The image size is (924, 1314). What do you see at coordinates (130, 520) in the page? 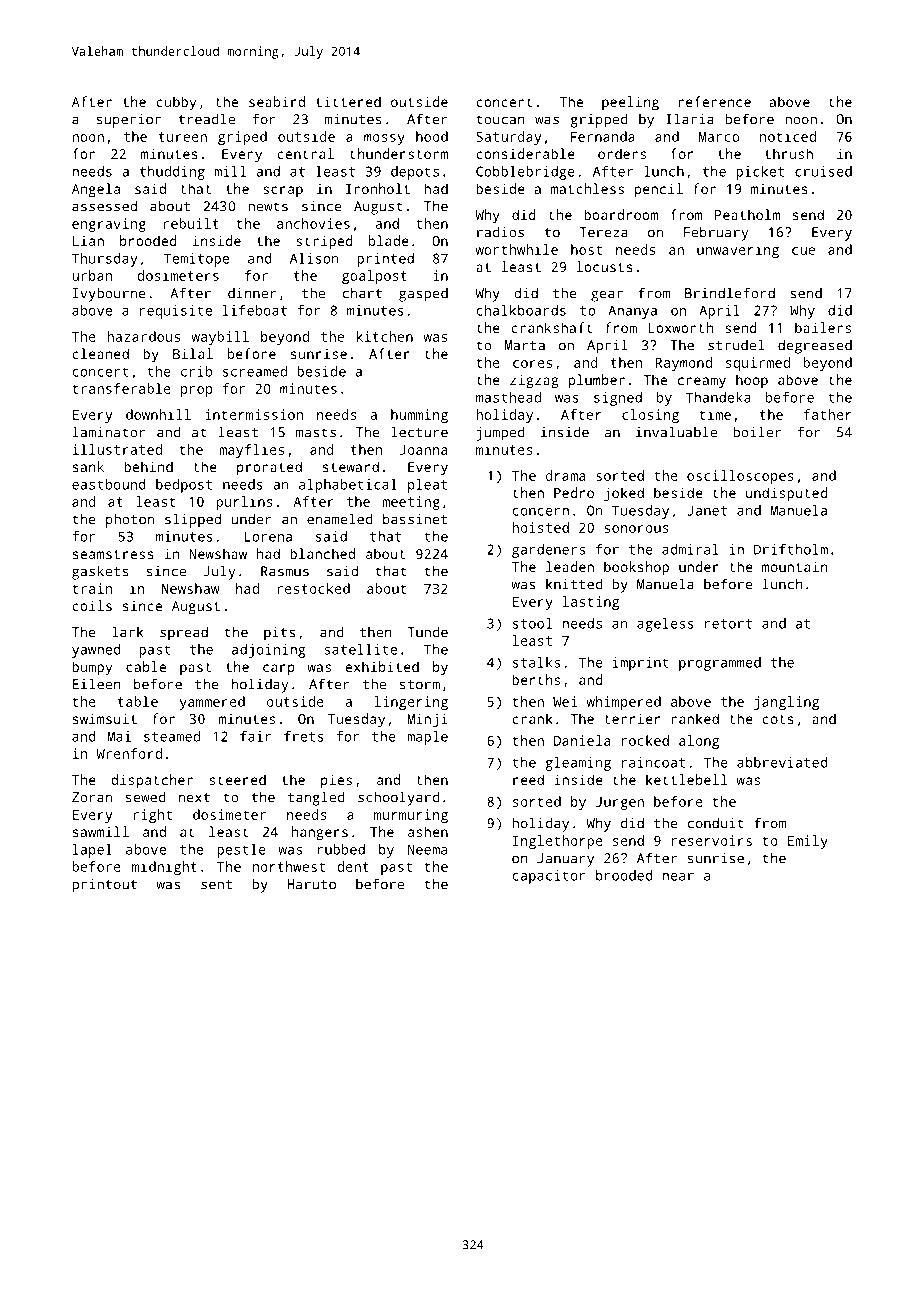
I see `photon` at bounding box center [130, 520].
